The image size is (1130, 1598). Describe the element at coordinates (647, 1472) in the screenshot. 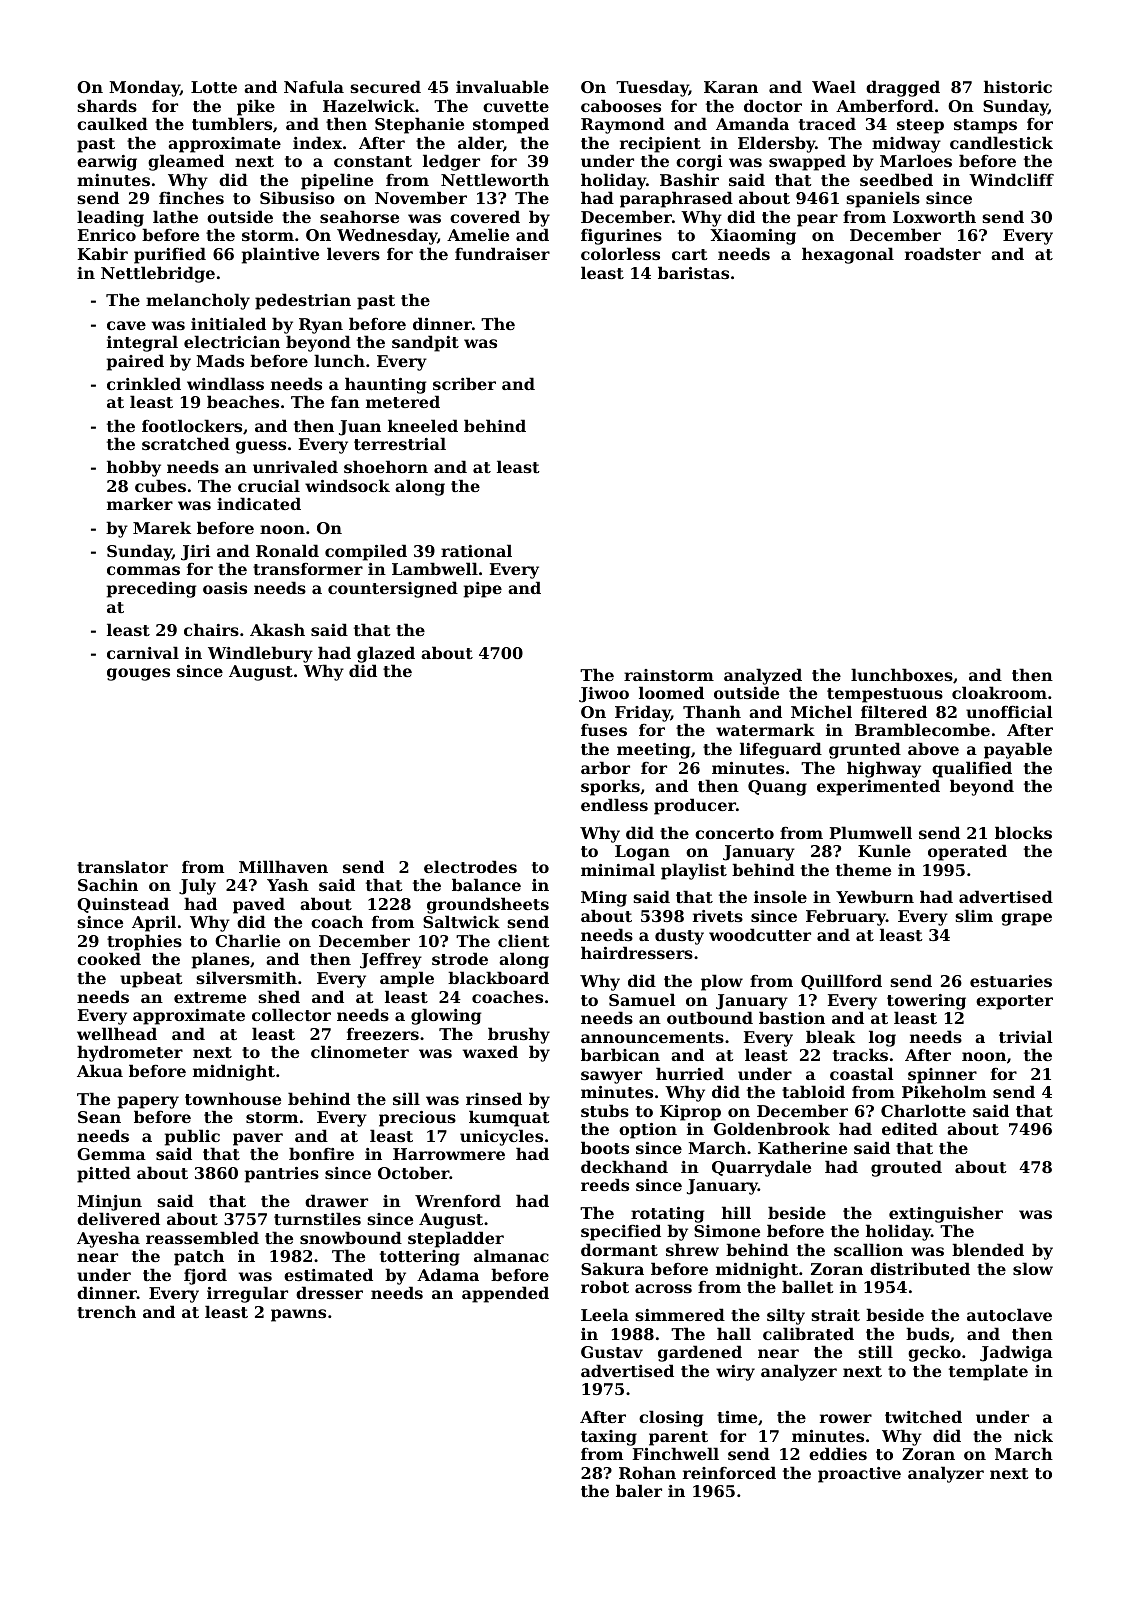

I see `Rohan` at that location.
